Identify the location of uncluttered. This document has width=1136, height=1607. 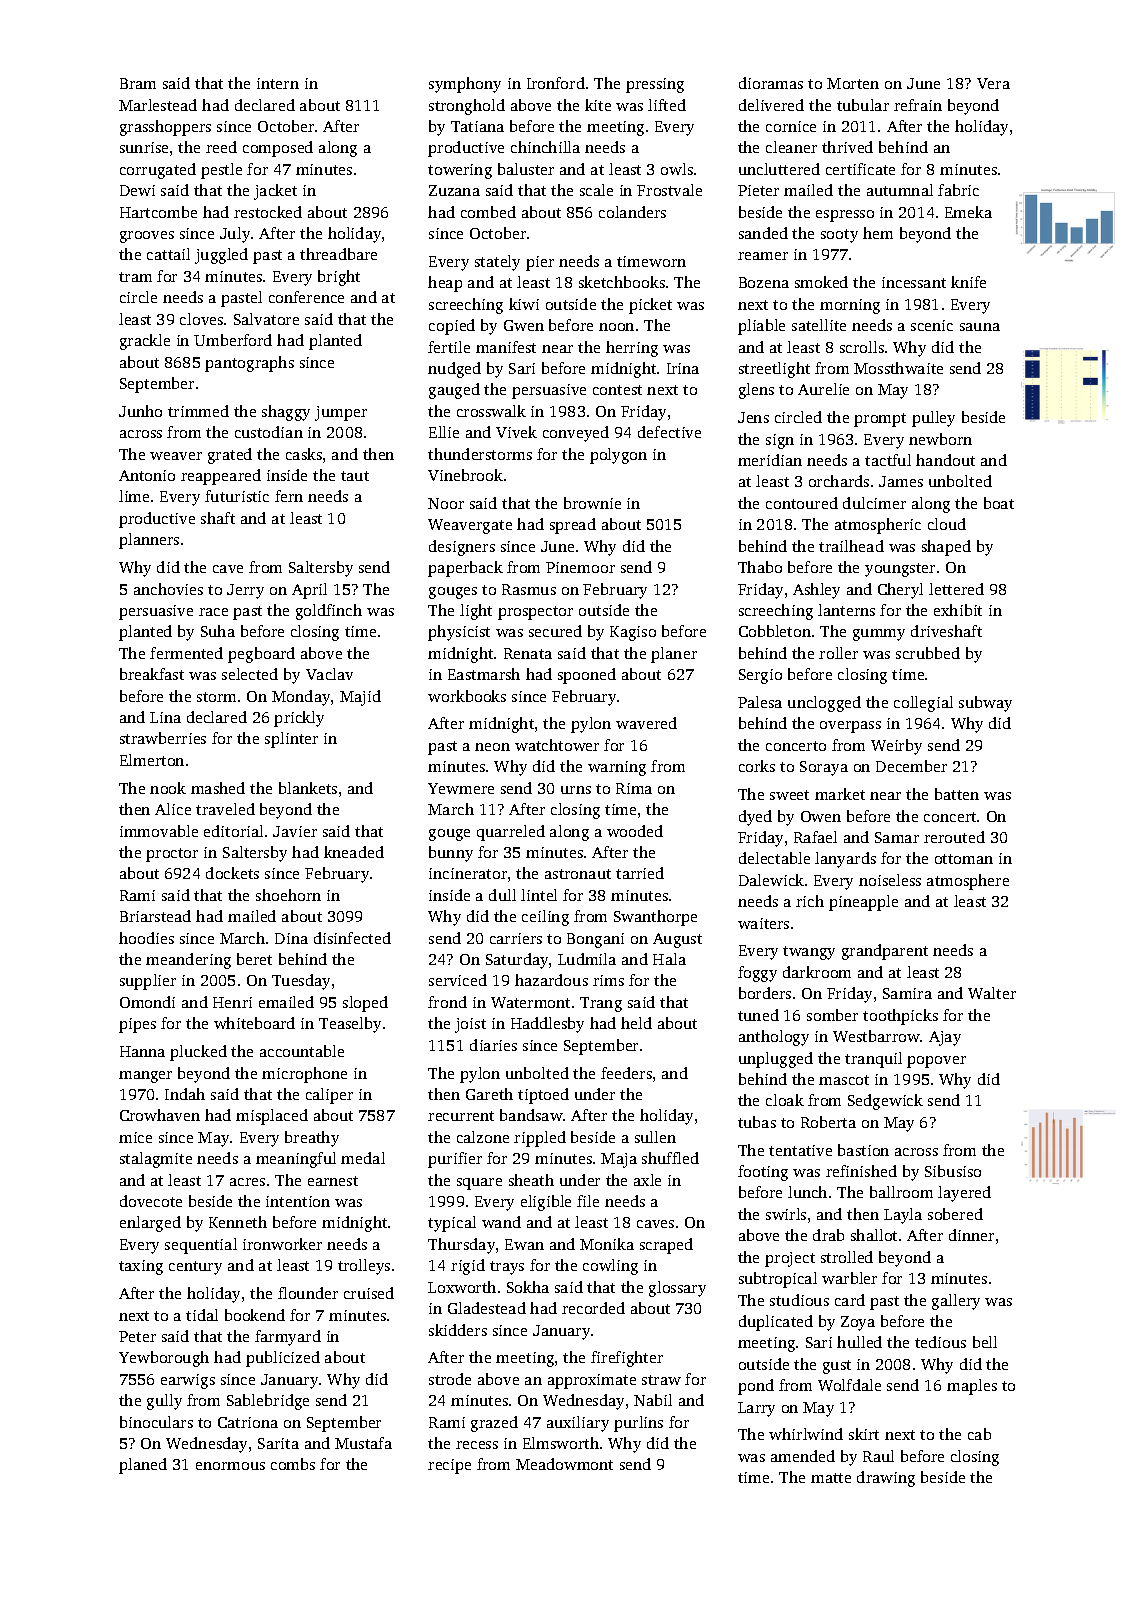
(779, 169).
